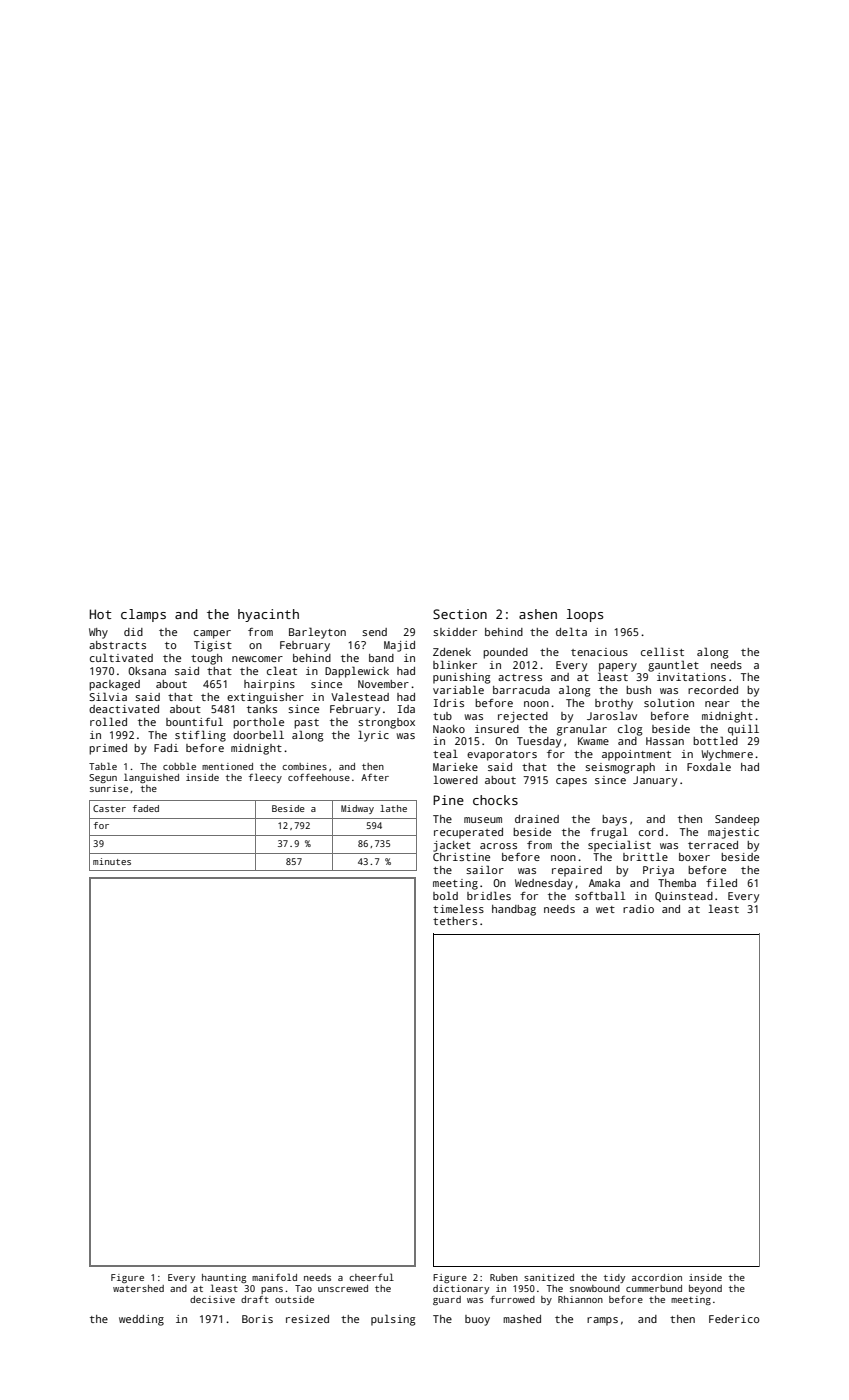 The height and width of the screenshot is (1400, 849). What do you see at coordinates (138, 1288) in the screenshot?
I see `watershed` at bounding box center [138, 1288].
